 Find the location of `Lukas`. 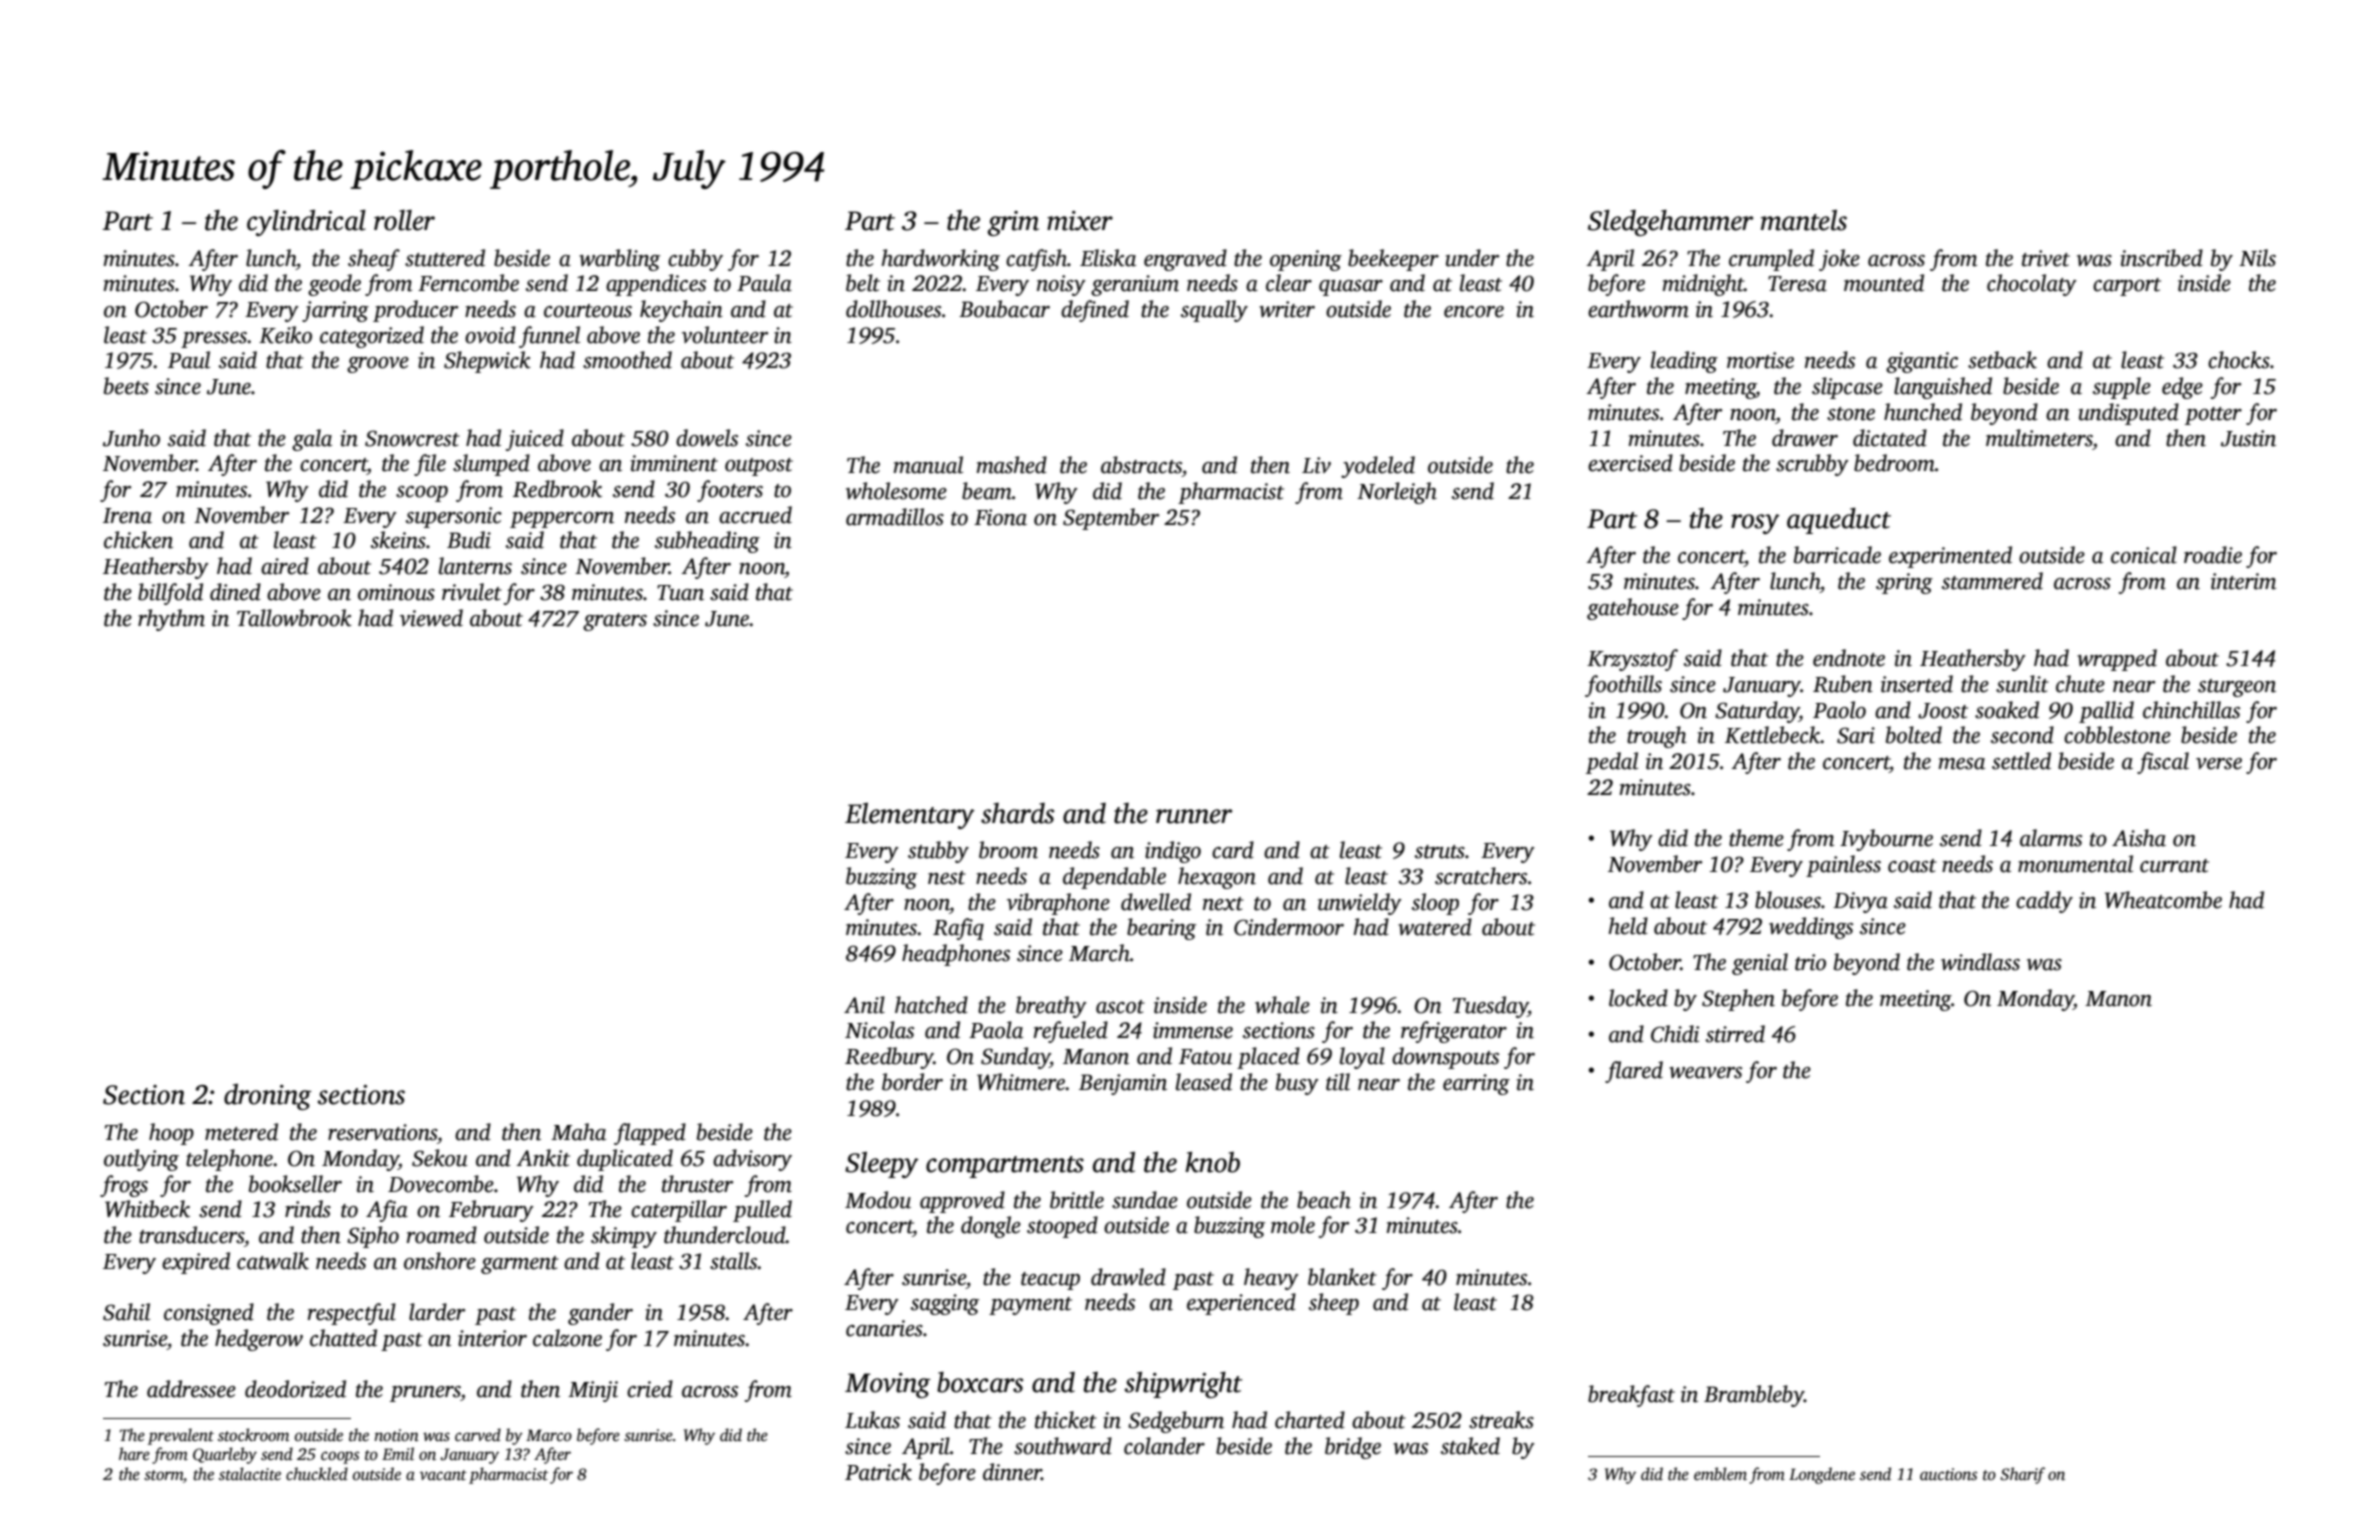

Lukas is located at coordinates (872, 1420).
